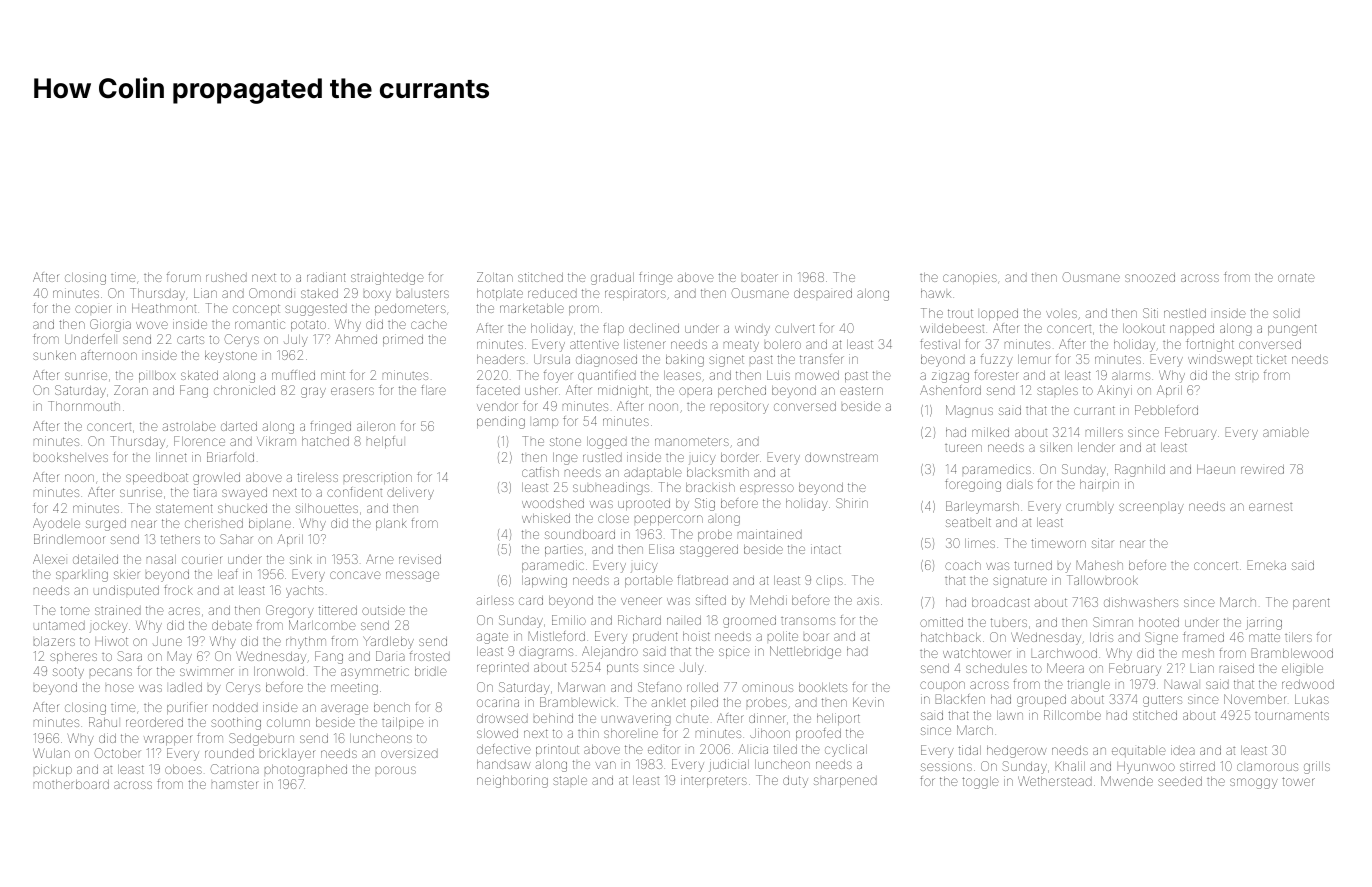 The width and height of the image is (1372, 887). I want to click on interpreters, so click(714, 781).
